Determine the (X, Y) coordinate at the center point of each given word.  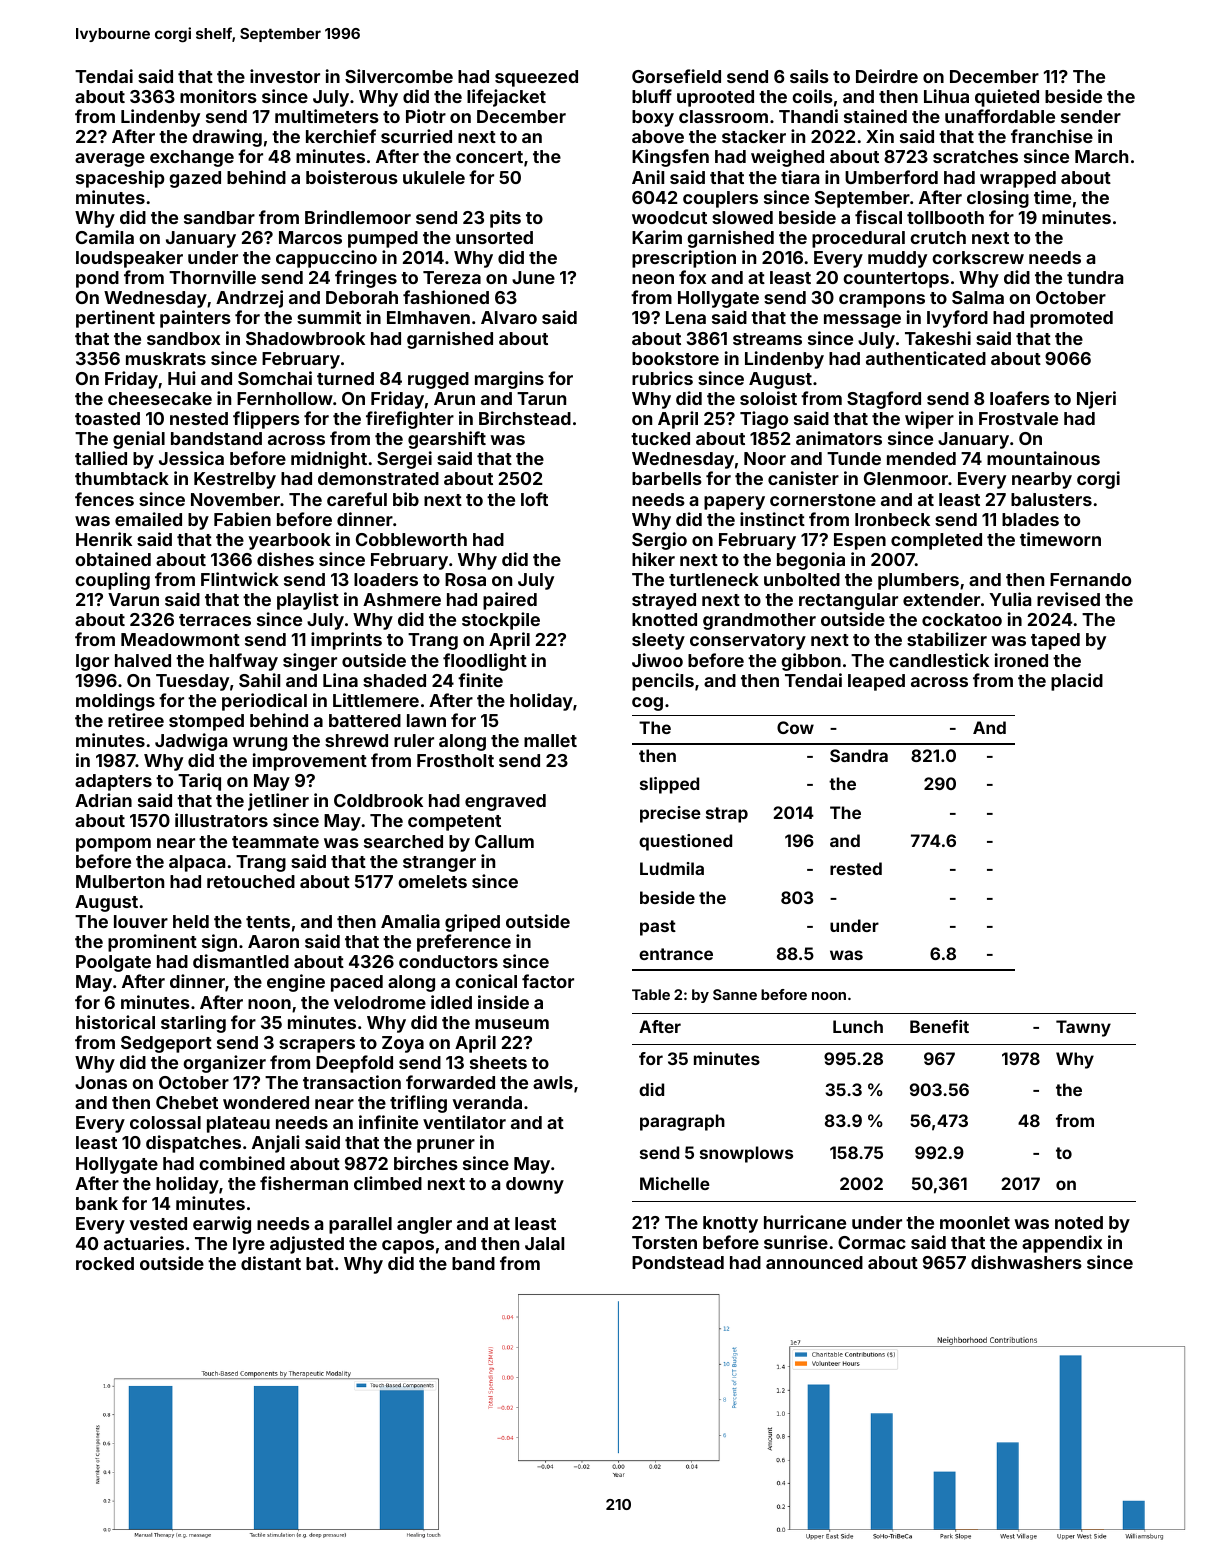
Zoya (403, 1044)
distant (271, 1263)
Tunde (854, 458)
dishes (285, 559)
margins (509, 380)
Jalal (544, 1243)
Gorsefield (676, 76)
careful (357, 499)
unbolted (802, 579)
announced (814, 1262)
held (191, 921)
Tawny (1083, 1028)
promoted (1071, 319)
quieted (1007, 98)
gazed (195, 179)
